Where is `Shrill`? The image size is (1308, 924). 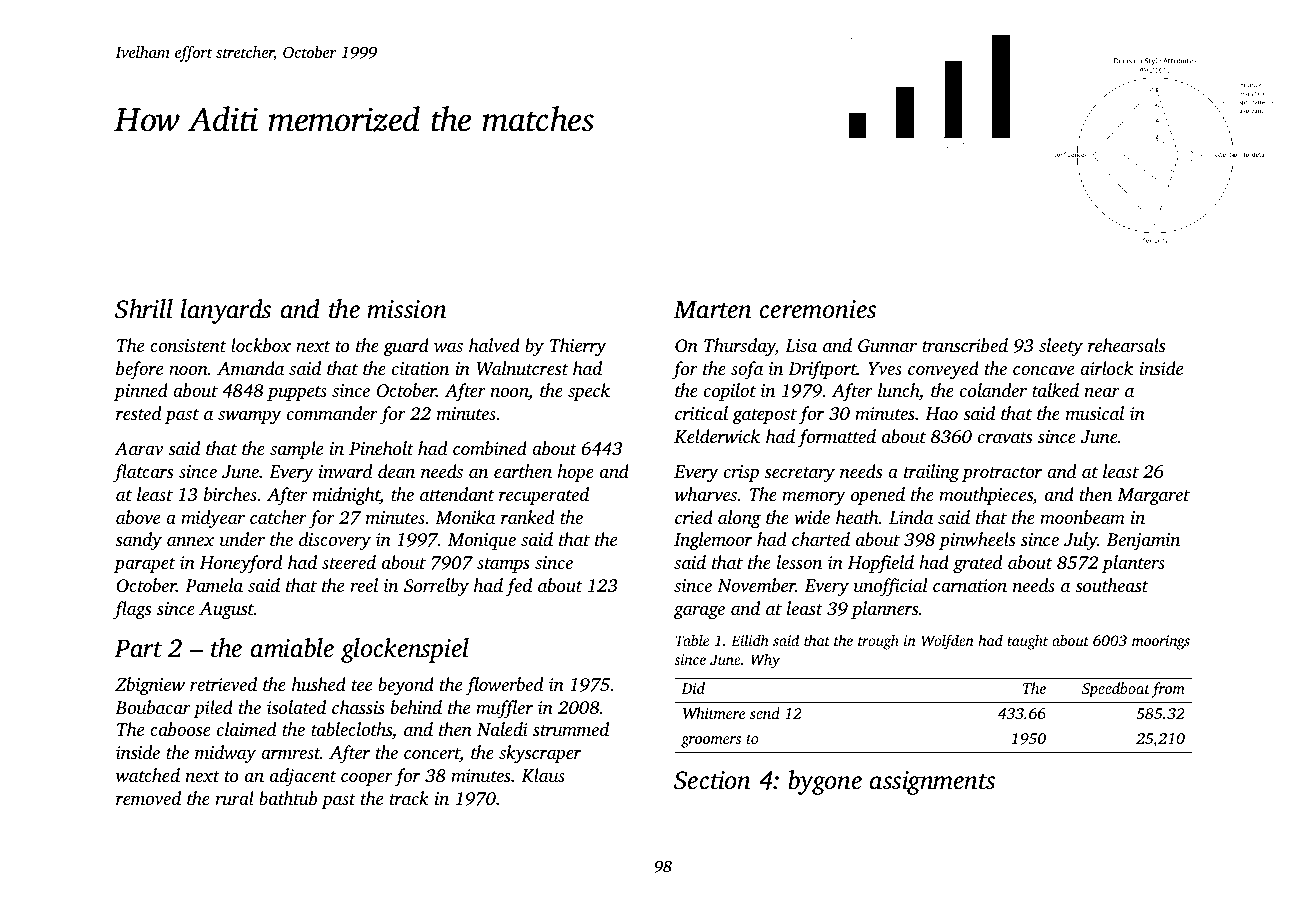
Shrill is located at coordinates (144, 309).
